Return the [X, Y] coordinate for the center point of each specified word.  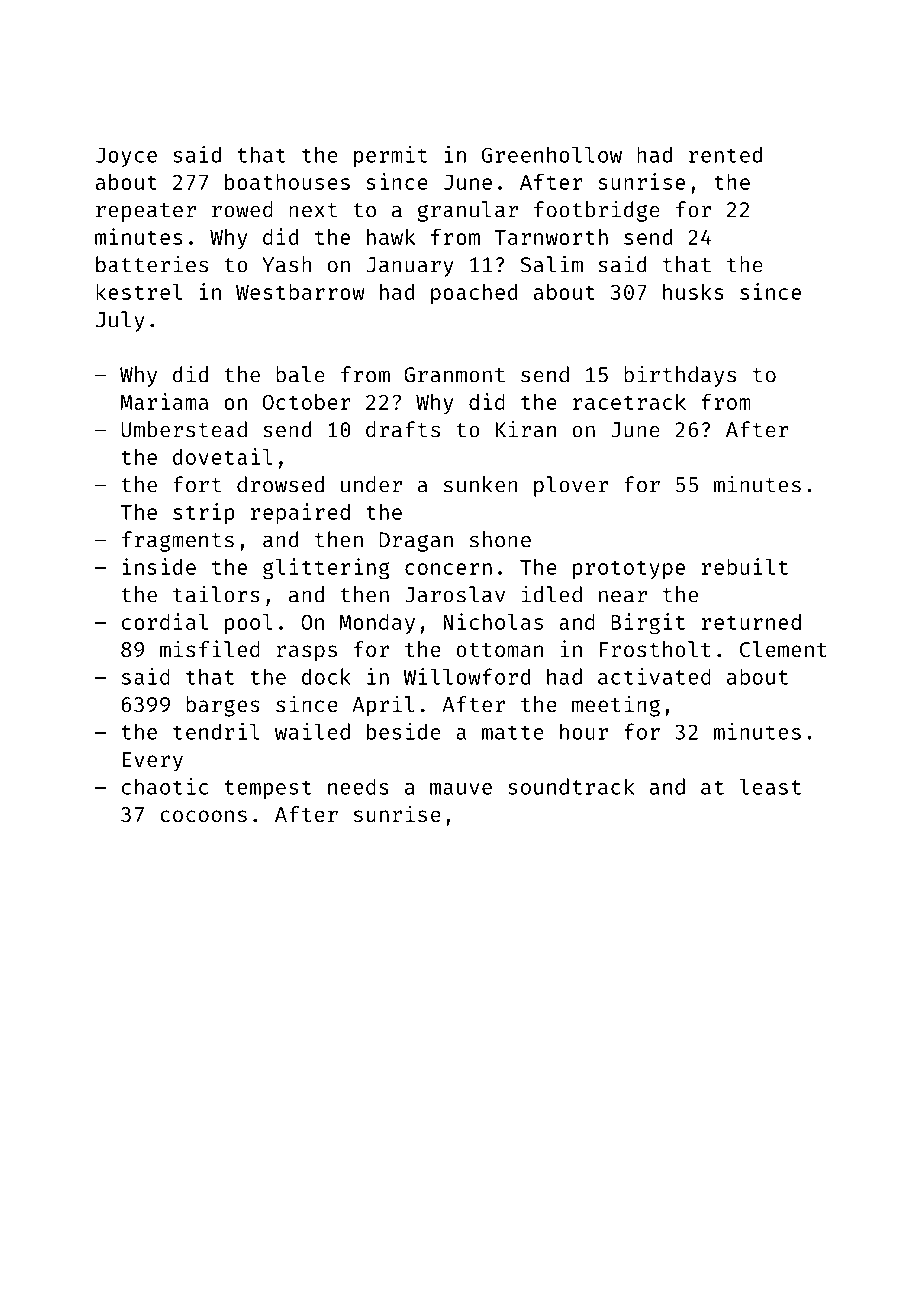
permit [390, 156]
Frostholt [655, 649]
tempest [268, 789]
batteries [152, 264]
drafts [403, 429]
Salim [551, 264]
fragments [178, 541]
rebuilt [745, 566]
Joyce [126, 157]
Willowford [466, 676]
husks [693, 292]
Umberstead [184, 429]
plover [571, 486]
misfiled [210, 648]
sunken [481, 484]
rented [725, 154]
